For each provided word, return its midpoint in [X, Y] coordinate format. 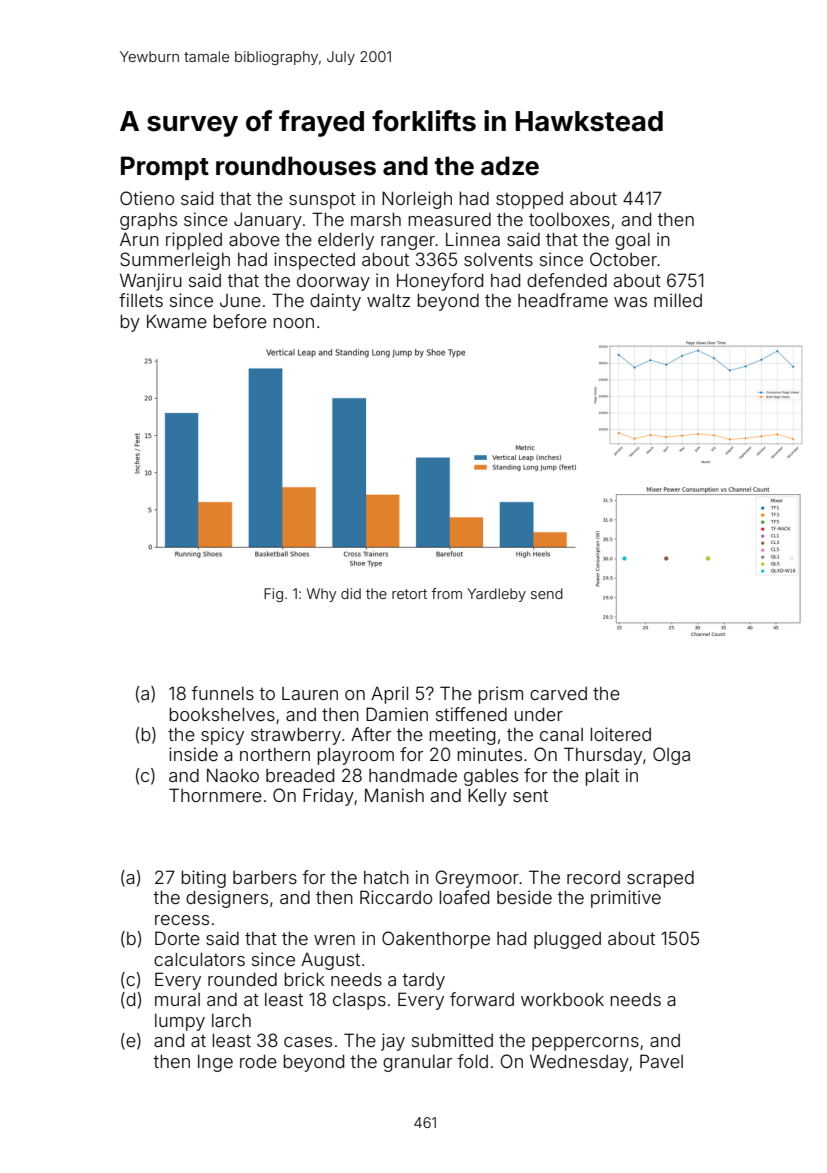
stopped [529, 200]
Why [321, 595]
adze [510, 166]
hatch [386, 877]
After [371, 734]
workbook [562, 999]
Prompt [165, 168]
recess [182, 920]
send [547, 593]
